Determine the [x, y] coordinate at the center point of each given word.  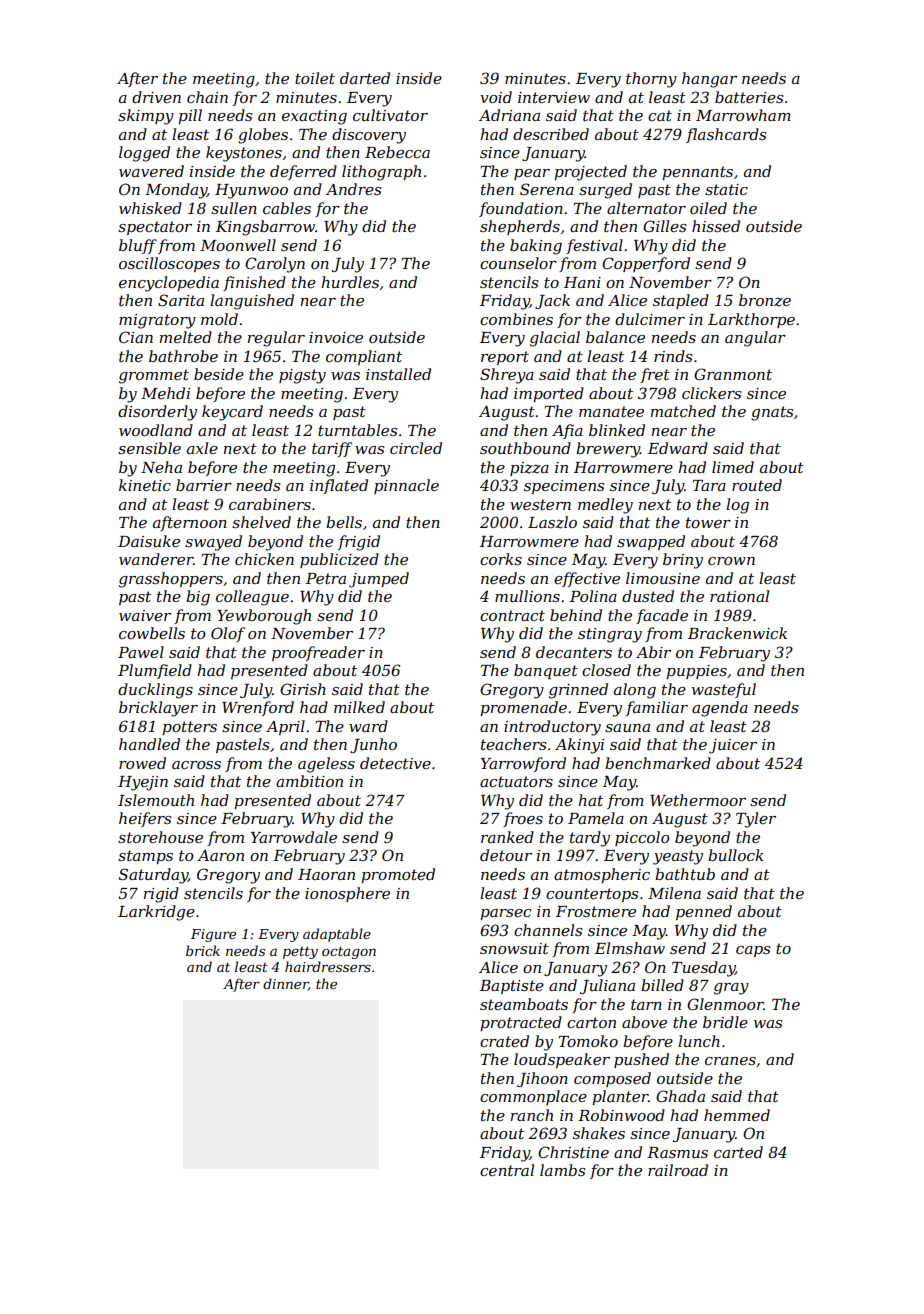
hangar [709, 80]
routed [757, 485]
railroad [678, 1170]
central [507, 1170]
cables [287, 208]
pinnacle [406, 486]
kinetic [145, 485]
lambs [562, 1170]
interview [554, 97]
